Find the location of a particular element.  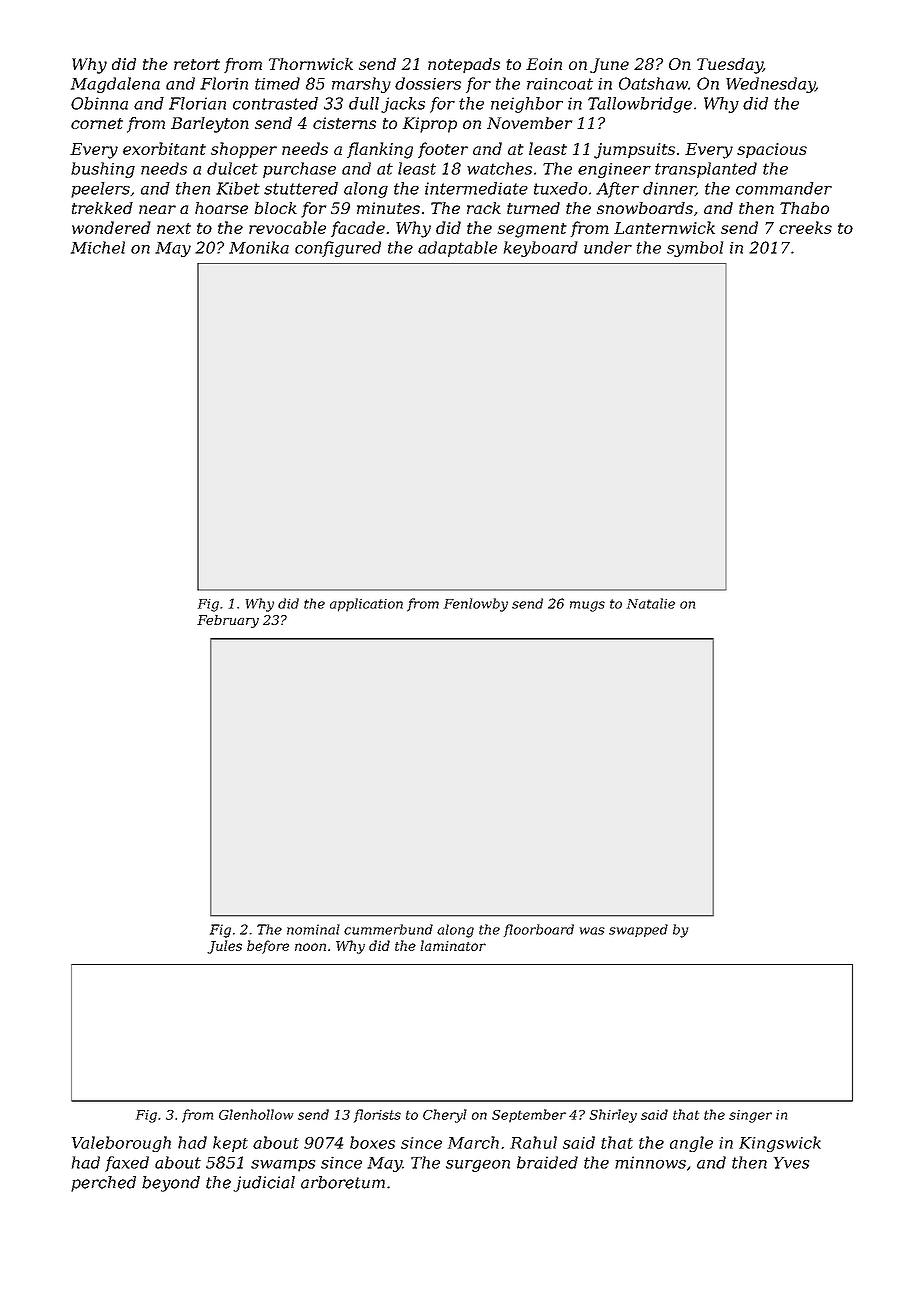

minnows is located at coordinates (650, 1162).
